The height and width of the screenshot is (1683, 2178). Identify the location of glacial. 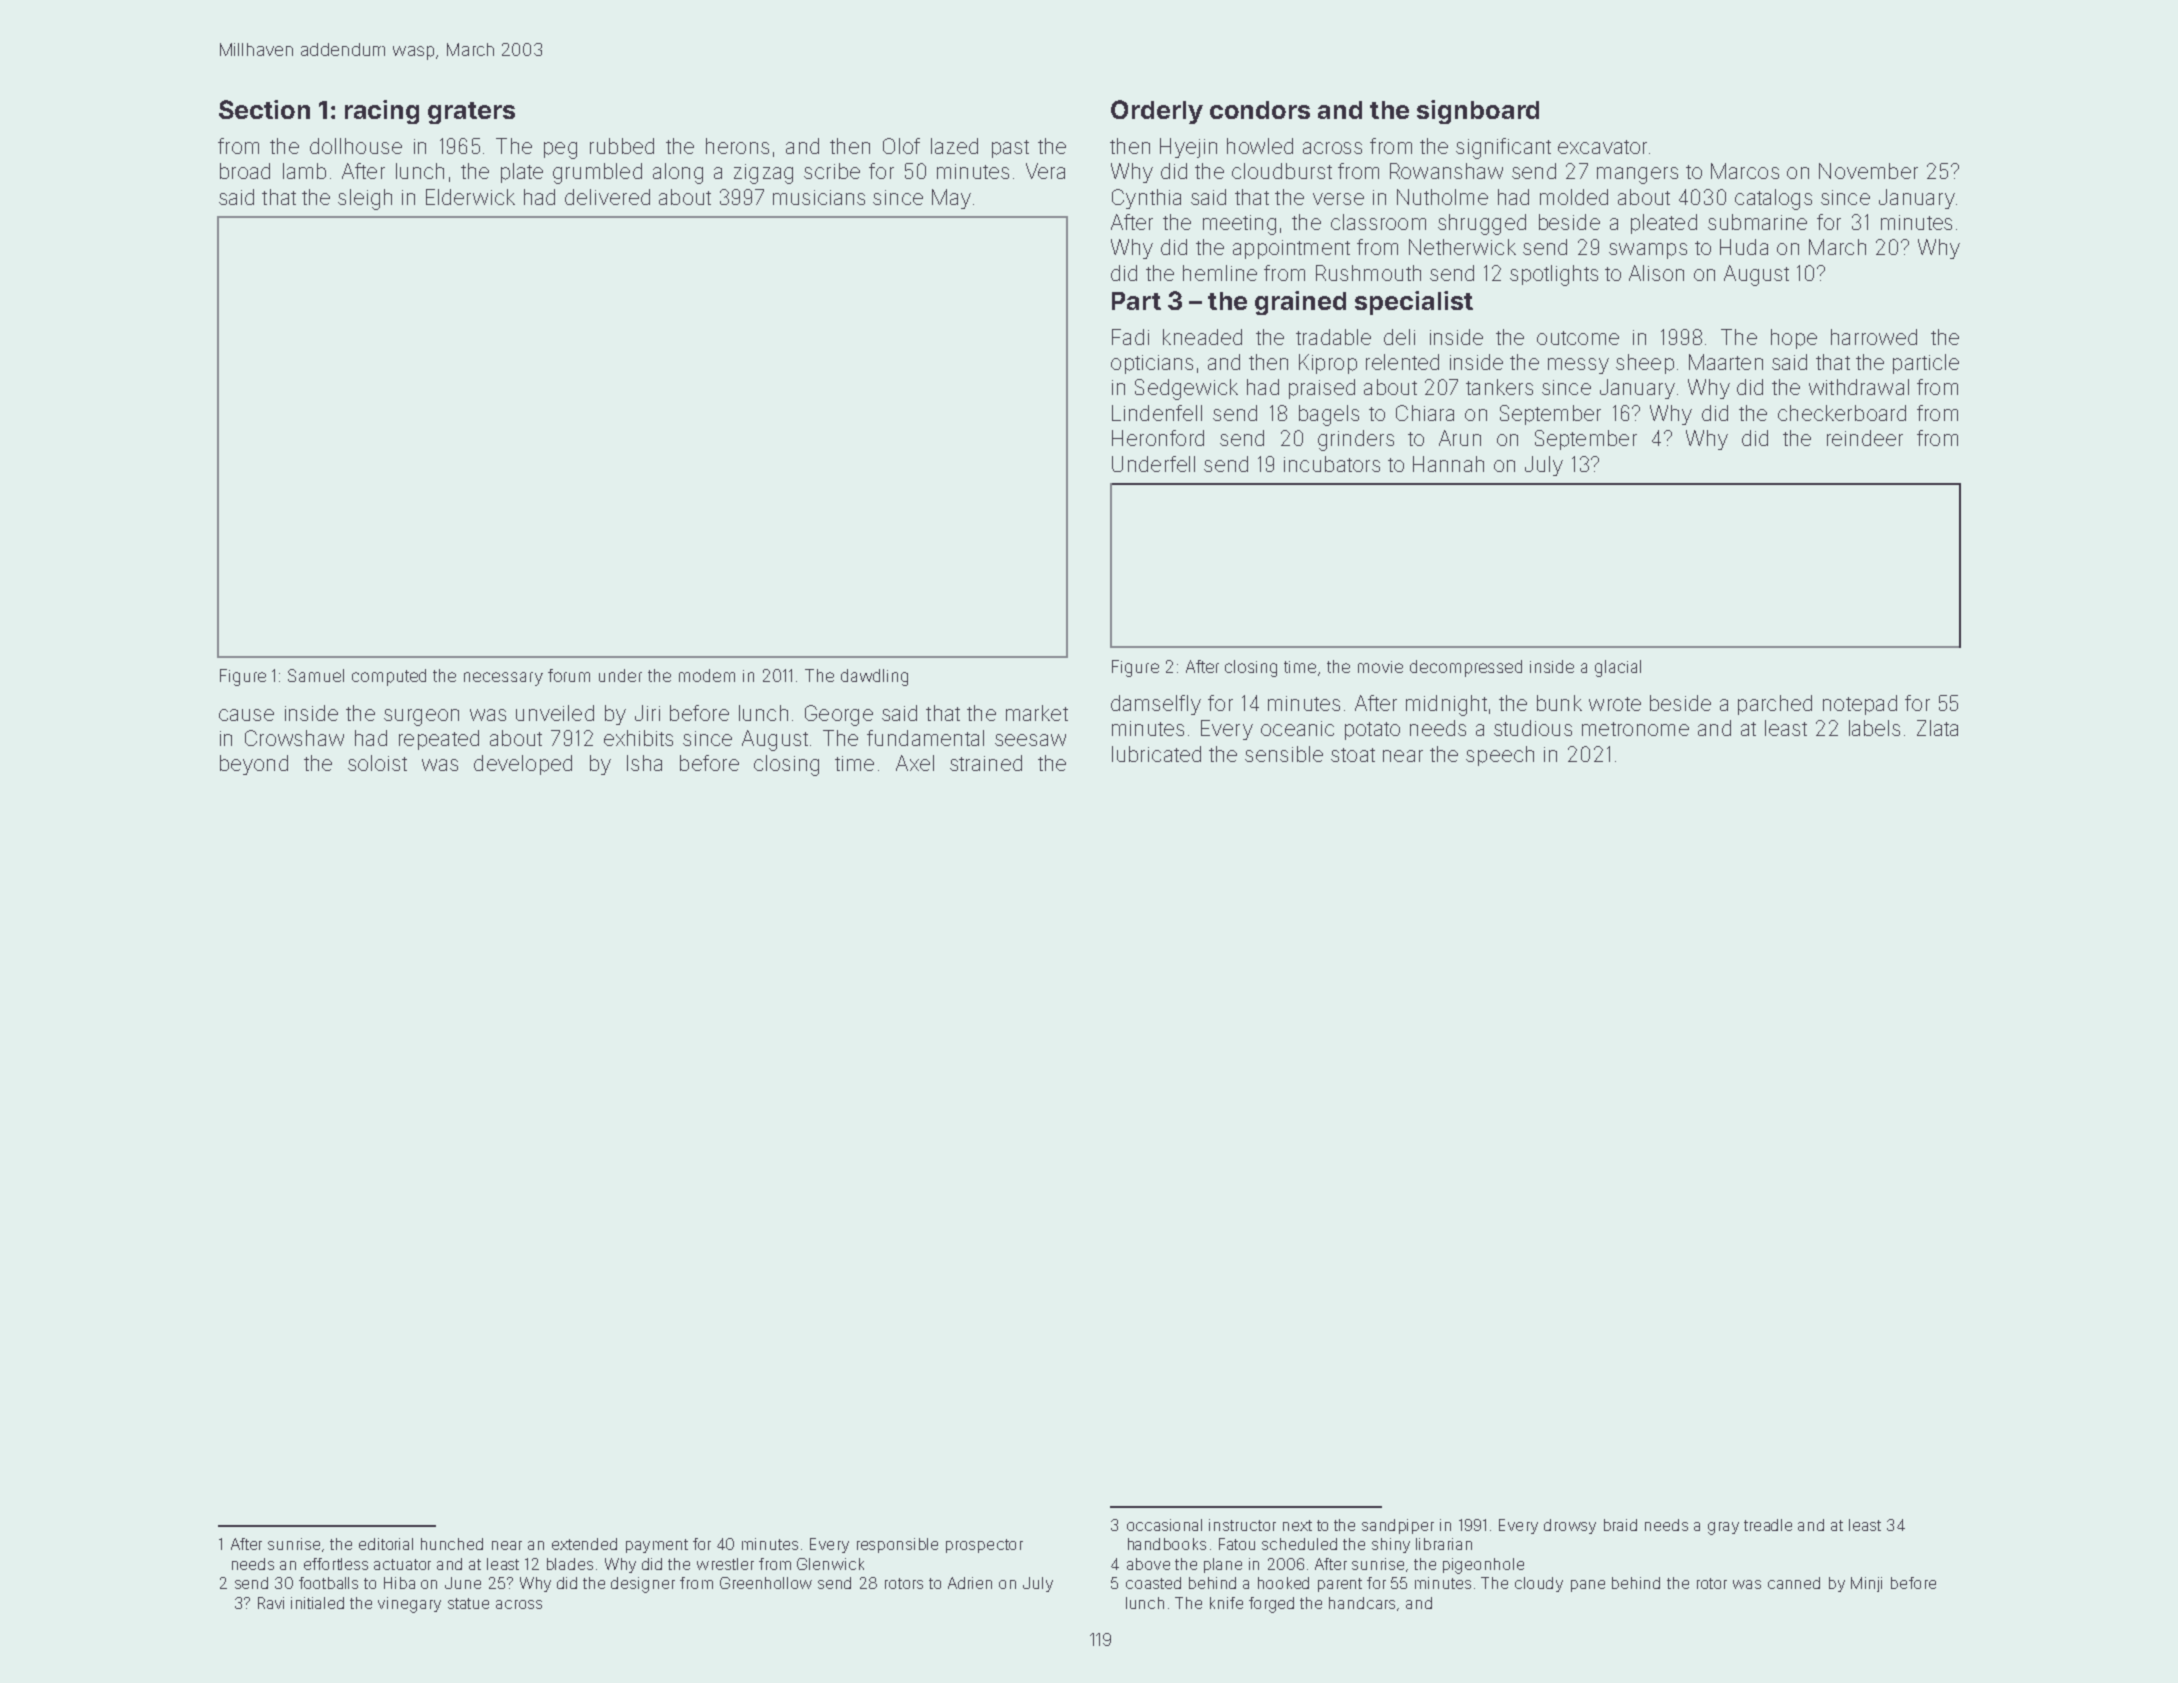
(1618, 668).
